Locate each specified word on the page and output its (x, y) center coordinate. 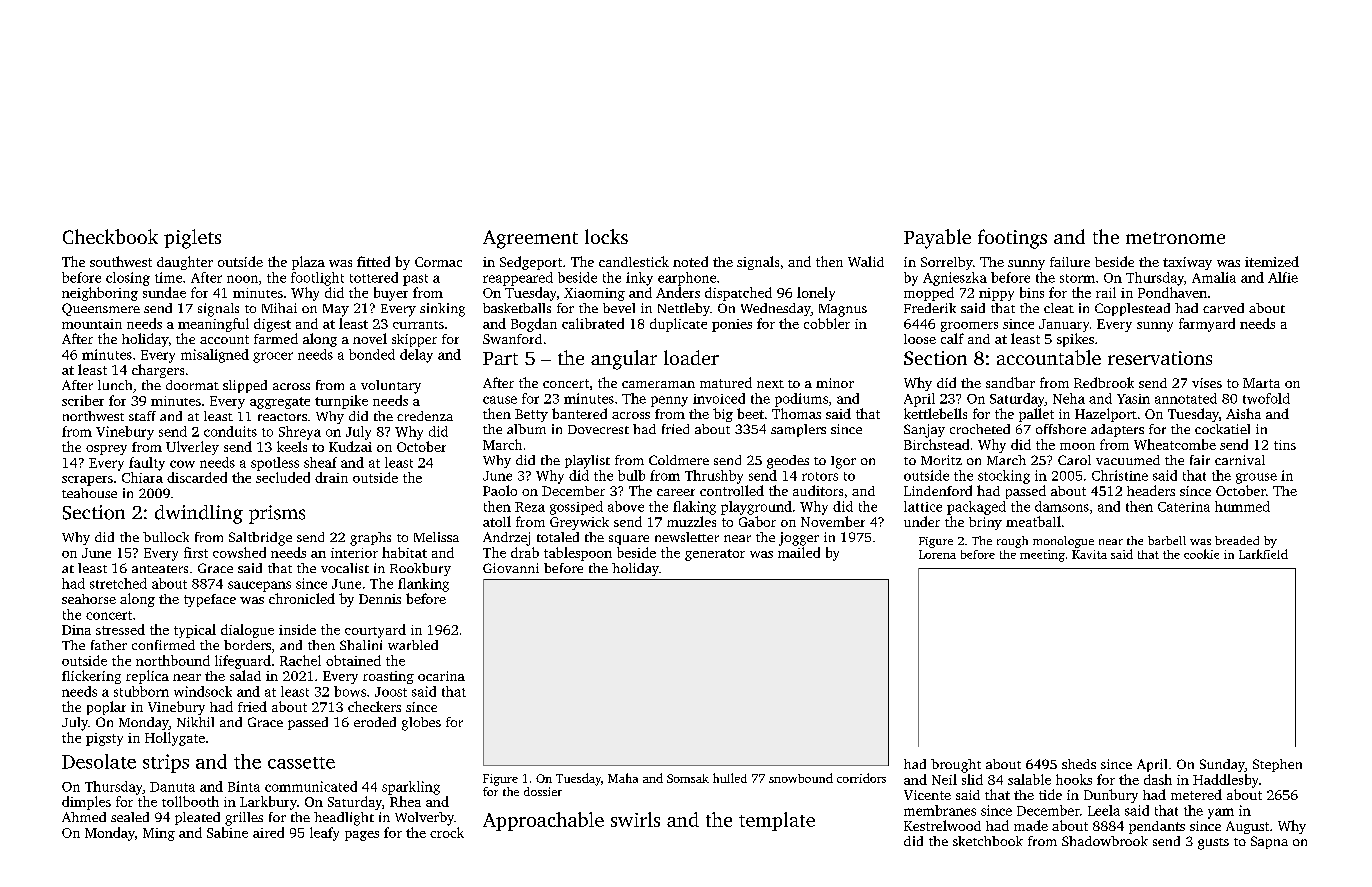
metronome (1175, 238)
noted (690, 261)
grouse (1256, 478)
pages (362, 836)
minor (835, 383)
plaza (308, 263)
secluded (283, 477)
